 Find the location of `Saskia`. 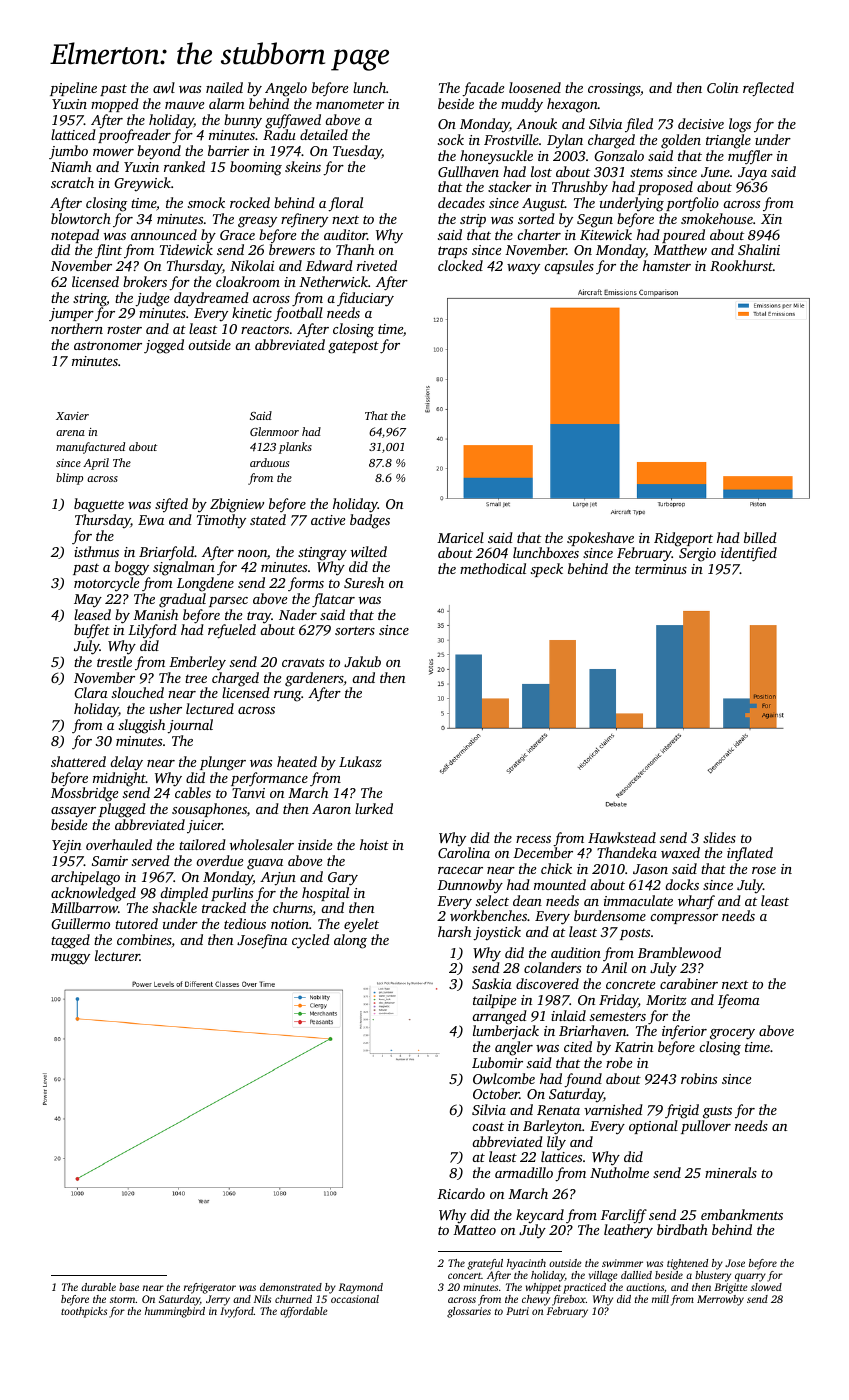

Saskia is located at coordinates (492, 983).
